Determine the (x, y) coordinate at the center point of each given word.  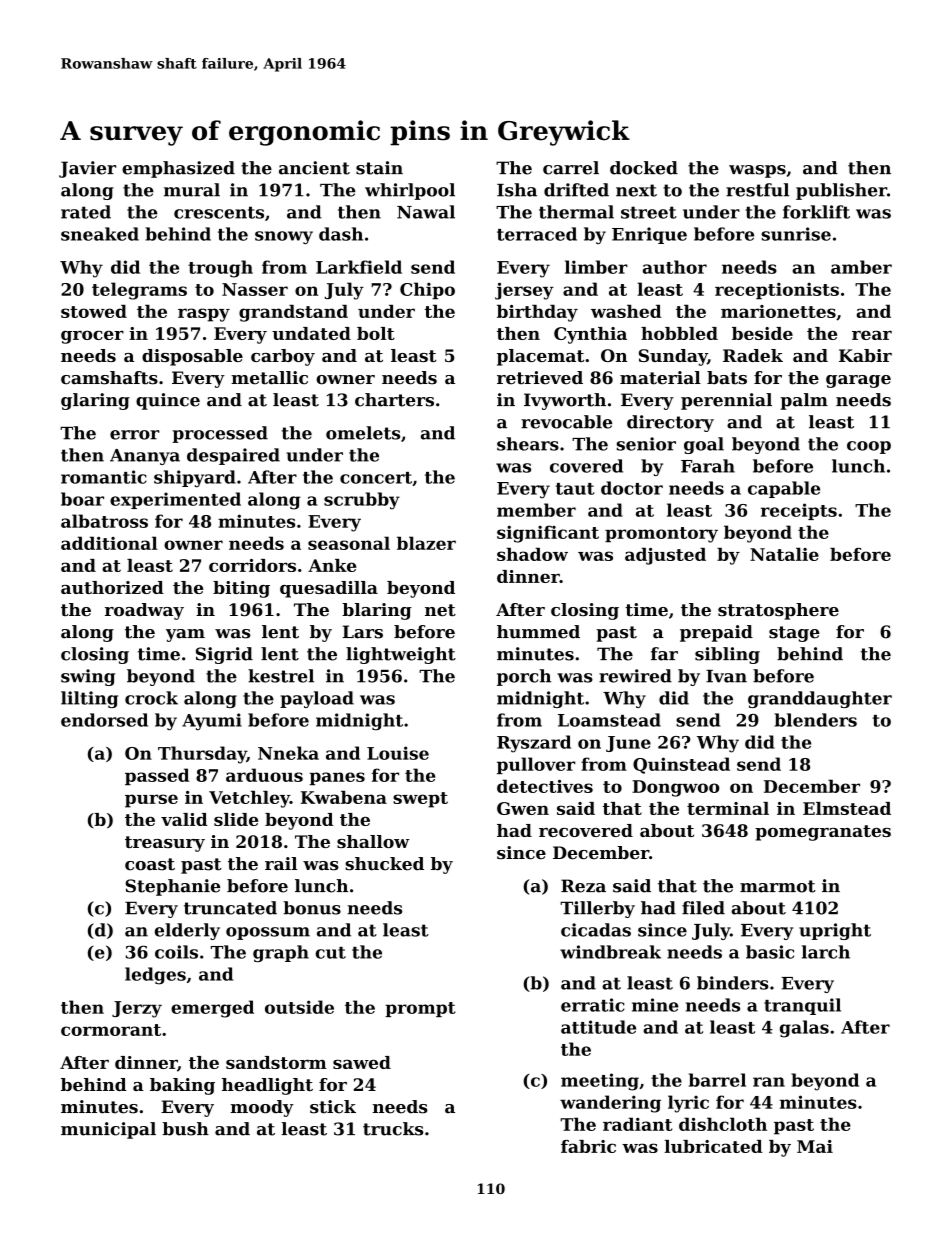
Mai (815, 1146)
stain (379, 168)
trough (220, 269)
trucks (393, 1129)
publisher (841, 191)
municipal (108, 1130)
